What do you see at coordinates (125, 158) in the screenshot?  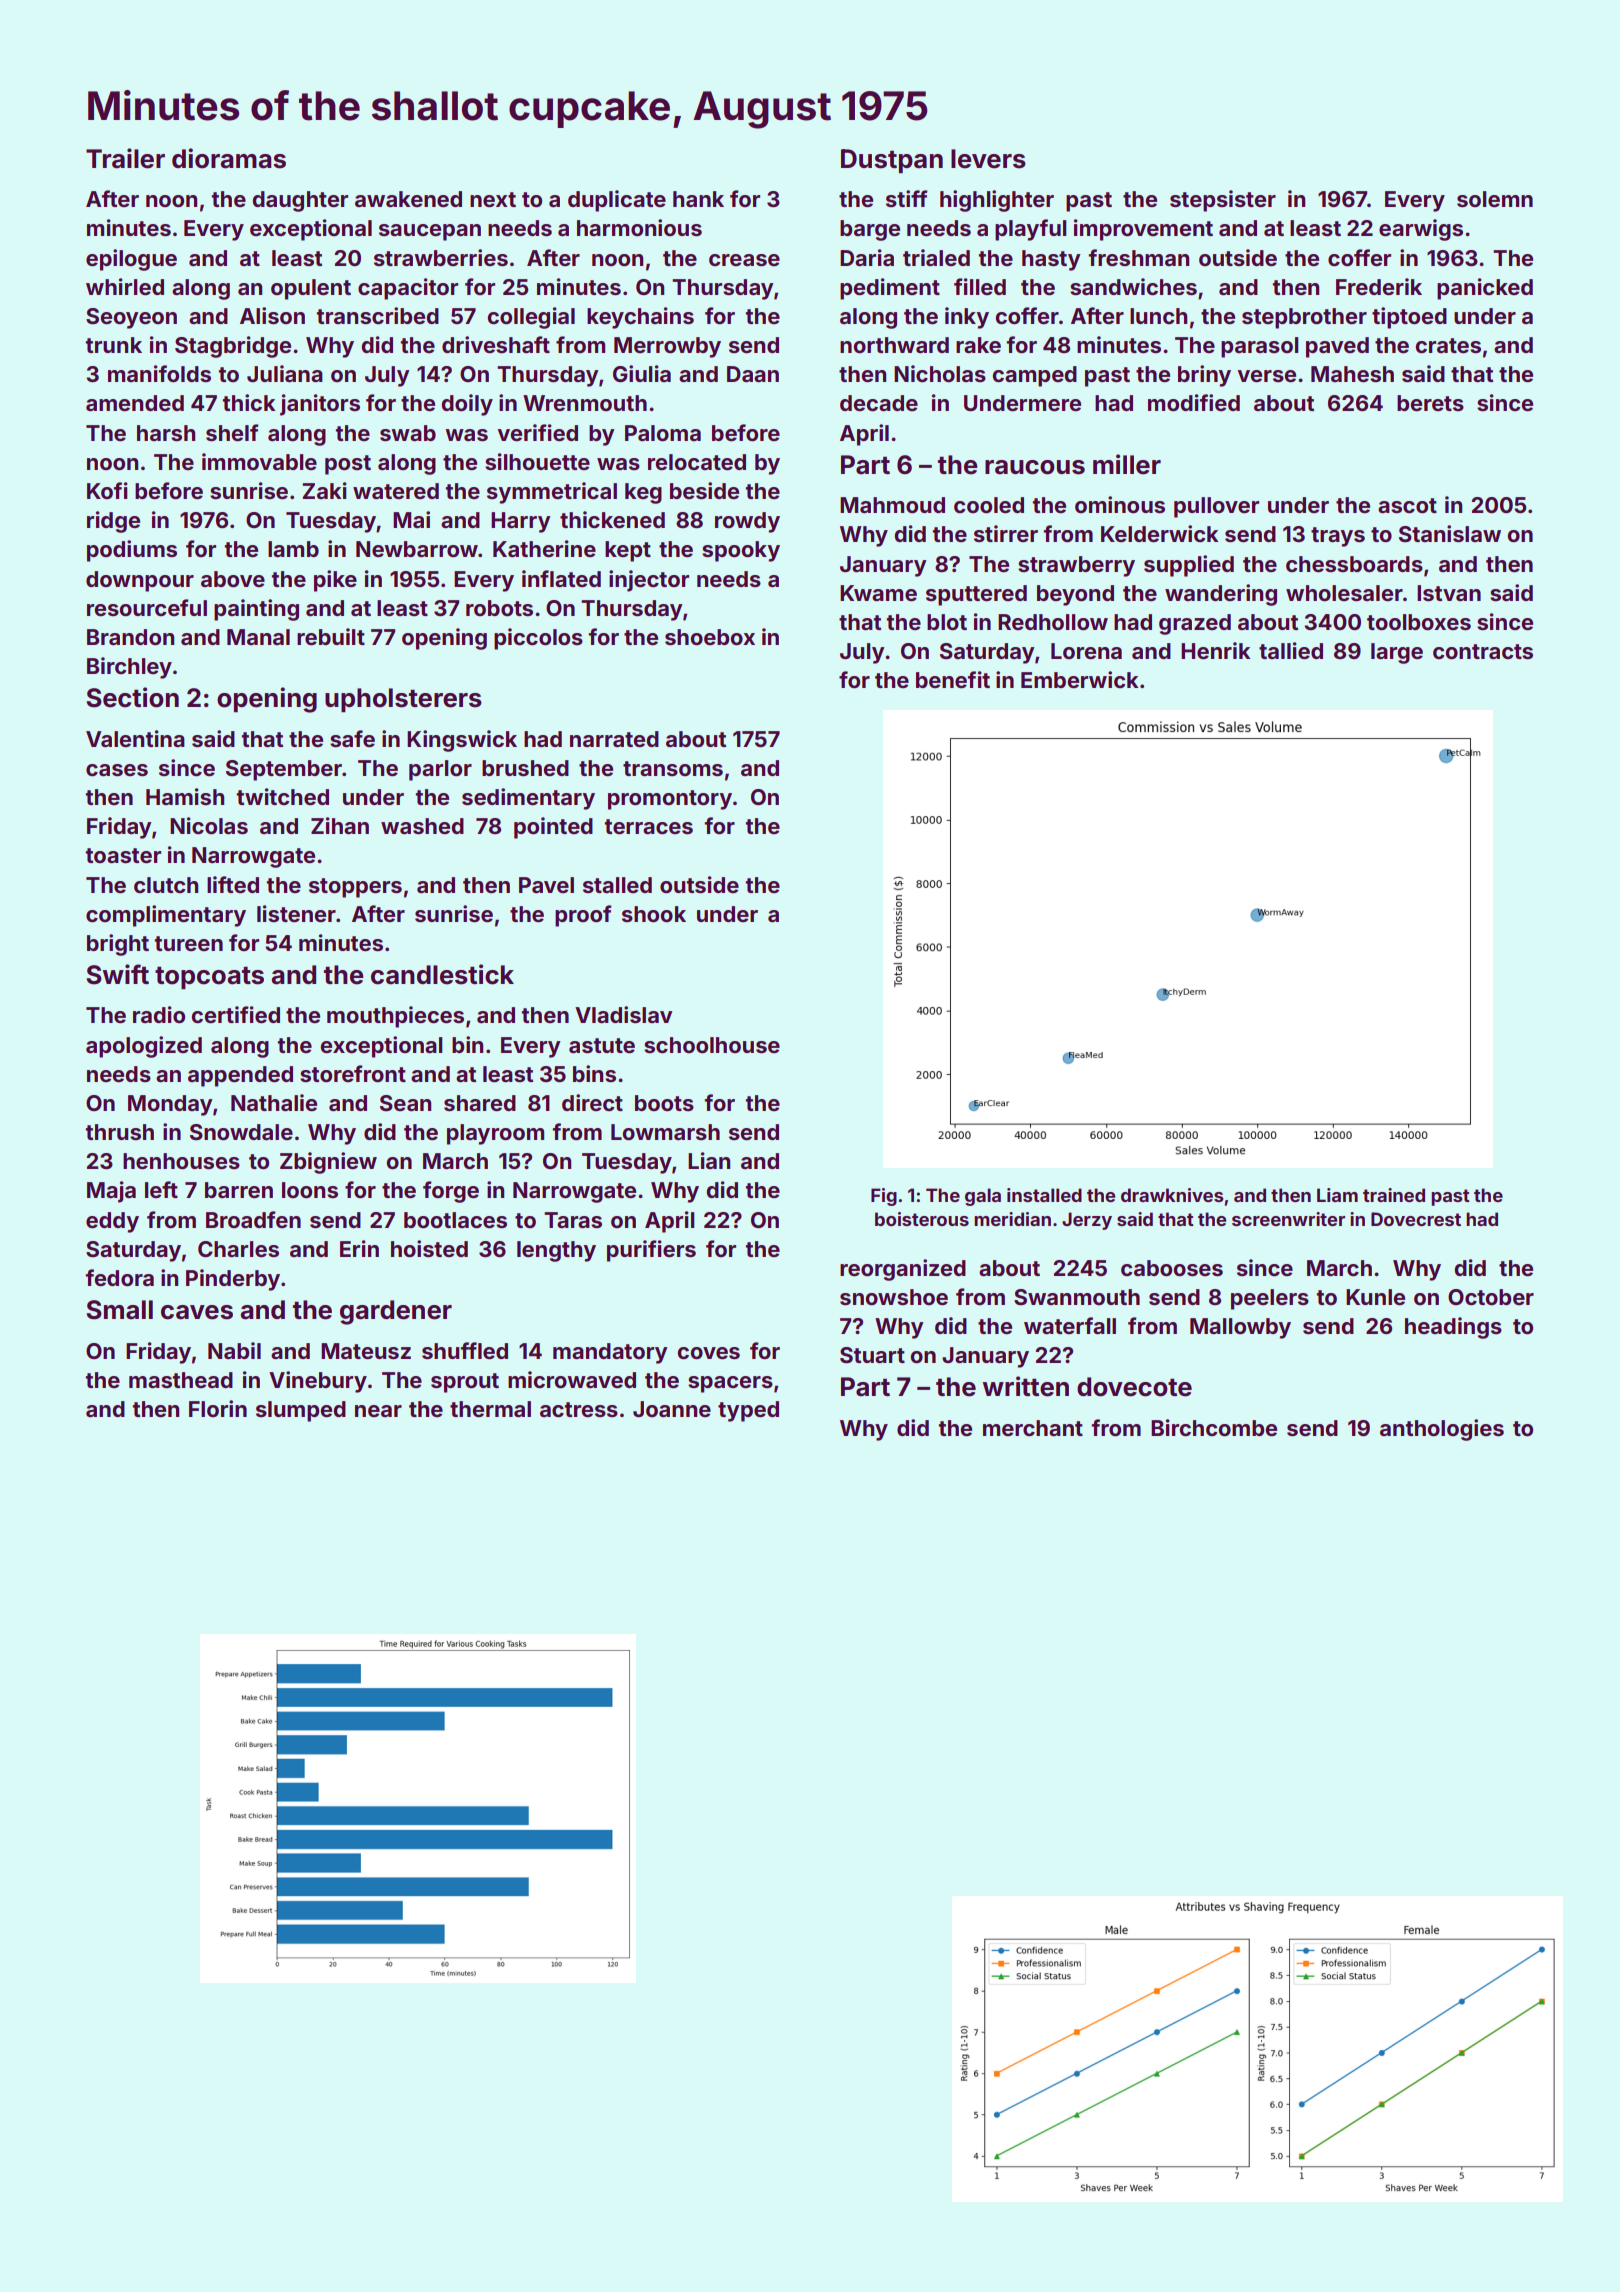 I see `Trailer` at bounding box center [125, 158].
